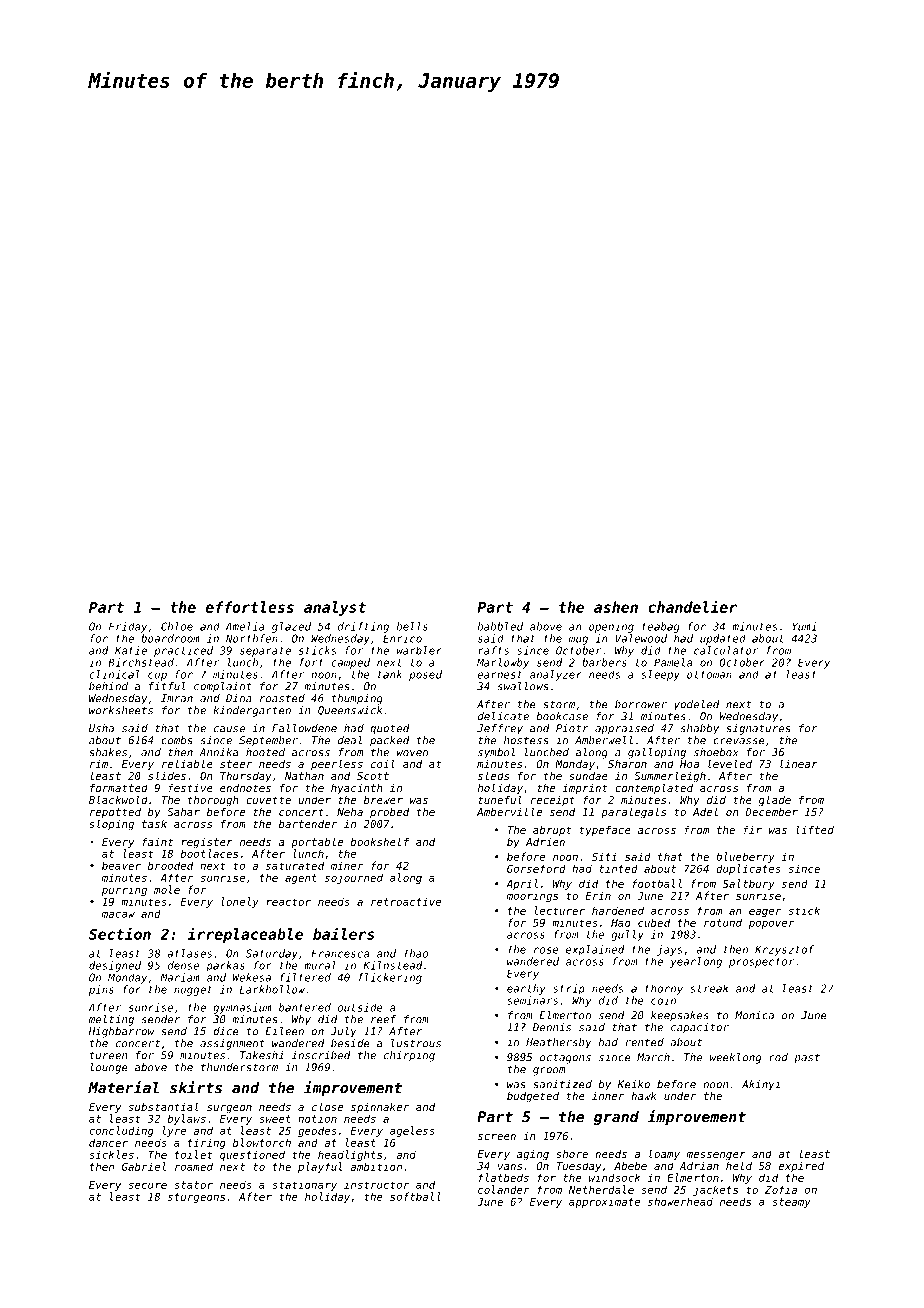 Image resolution: width=924 pixels, height=1308 pixels. I want to click on sturgeons, so click(196, 1198).
